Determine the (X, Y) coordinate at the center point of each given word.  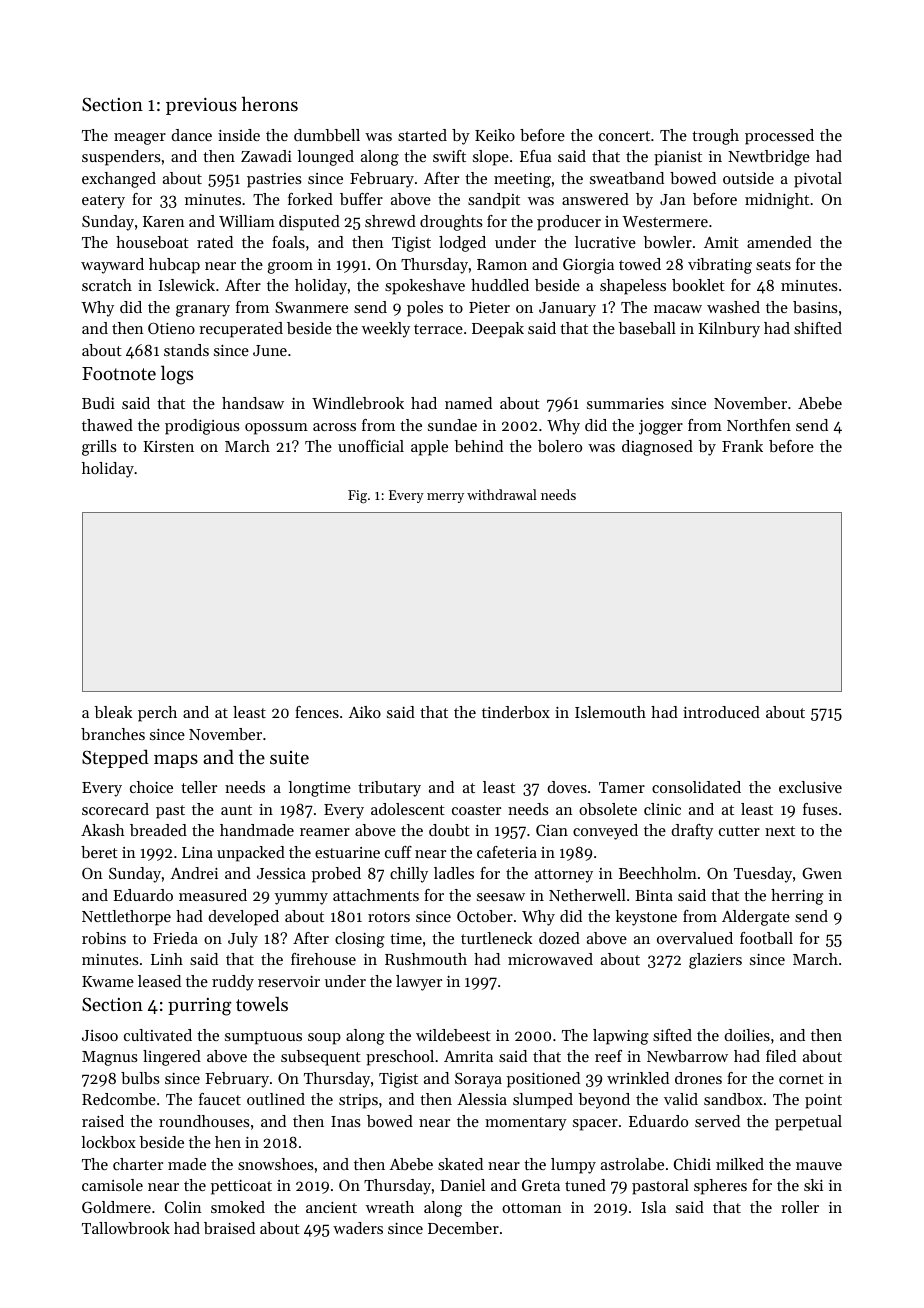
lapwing (621, 1037)
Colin (183, 1207)
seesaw (501, 897)
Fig (357, 497)
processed (779, 137)
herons (270, 104)
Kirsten (168, 446)
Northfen (759, 425)
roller (800, 1207)
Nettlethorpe (126, 918)
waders (358, 1228)
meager (140, 139)
